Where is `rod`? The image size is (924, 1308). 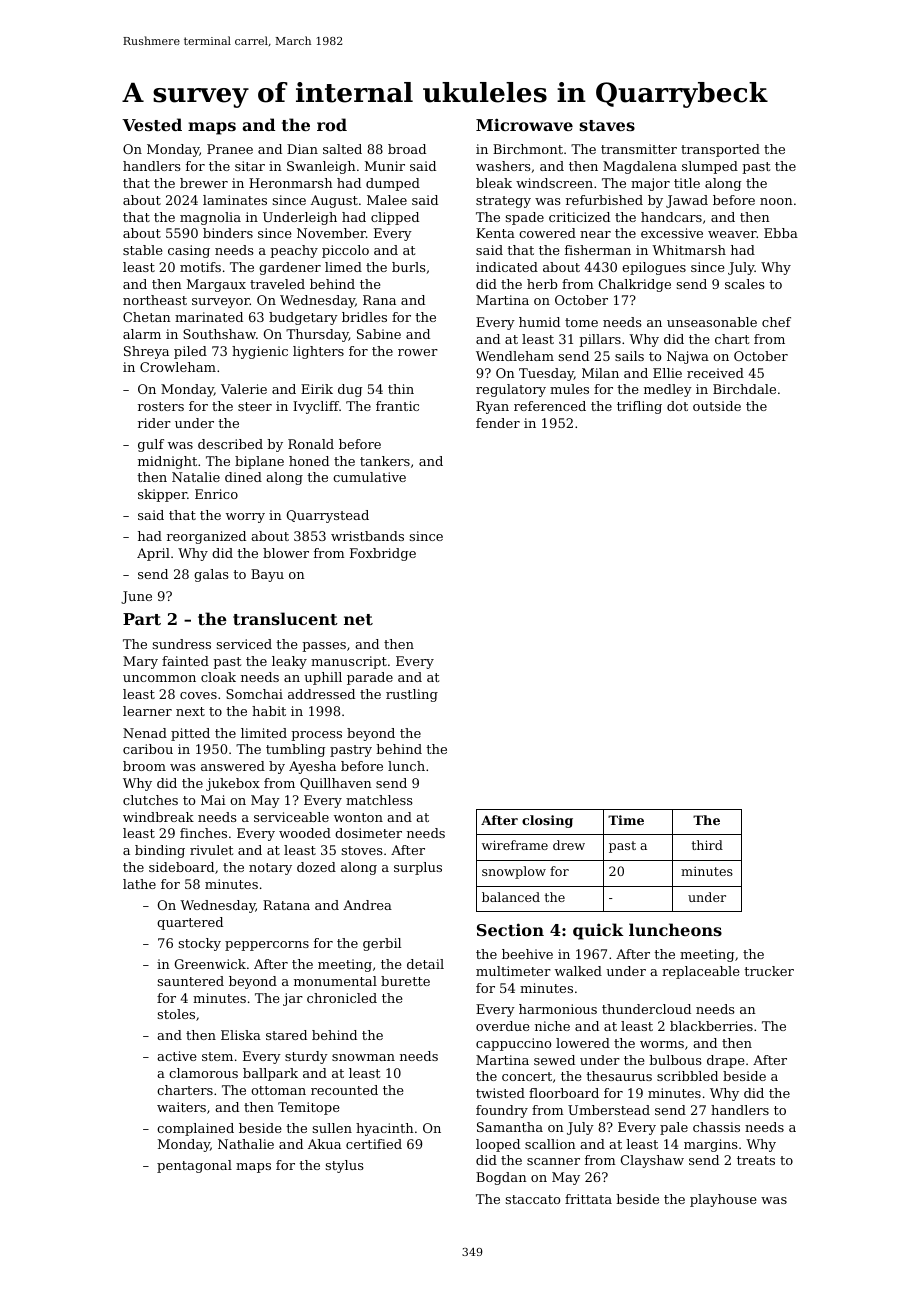
rod is located at coordinates (332, 124).
